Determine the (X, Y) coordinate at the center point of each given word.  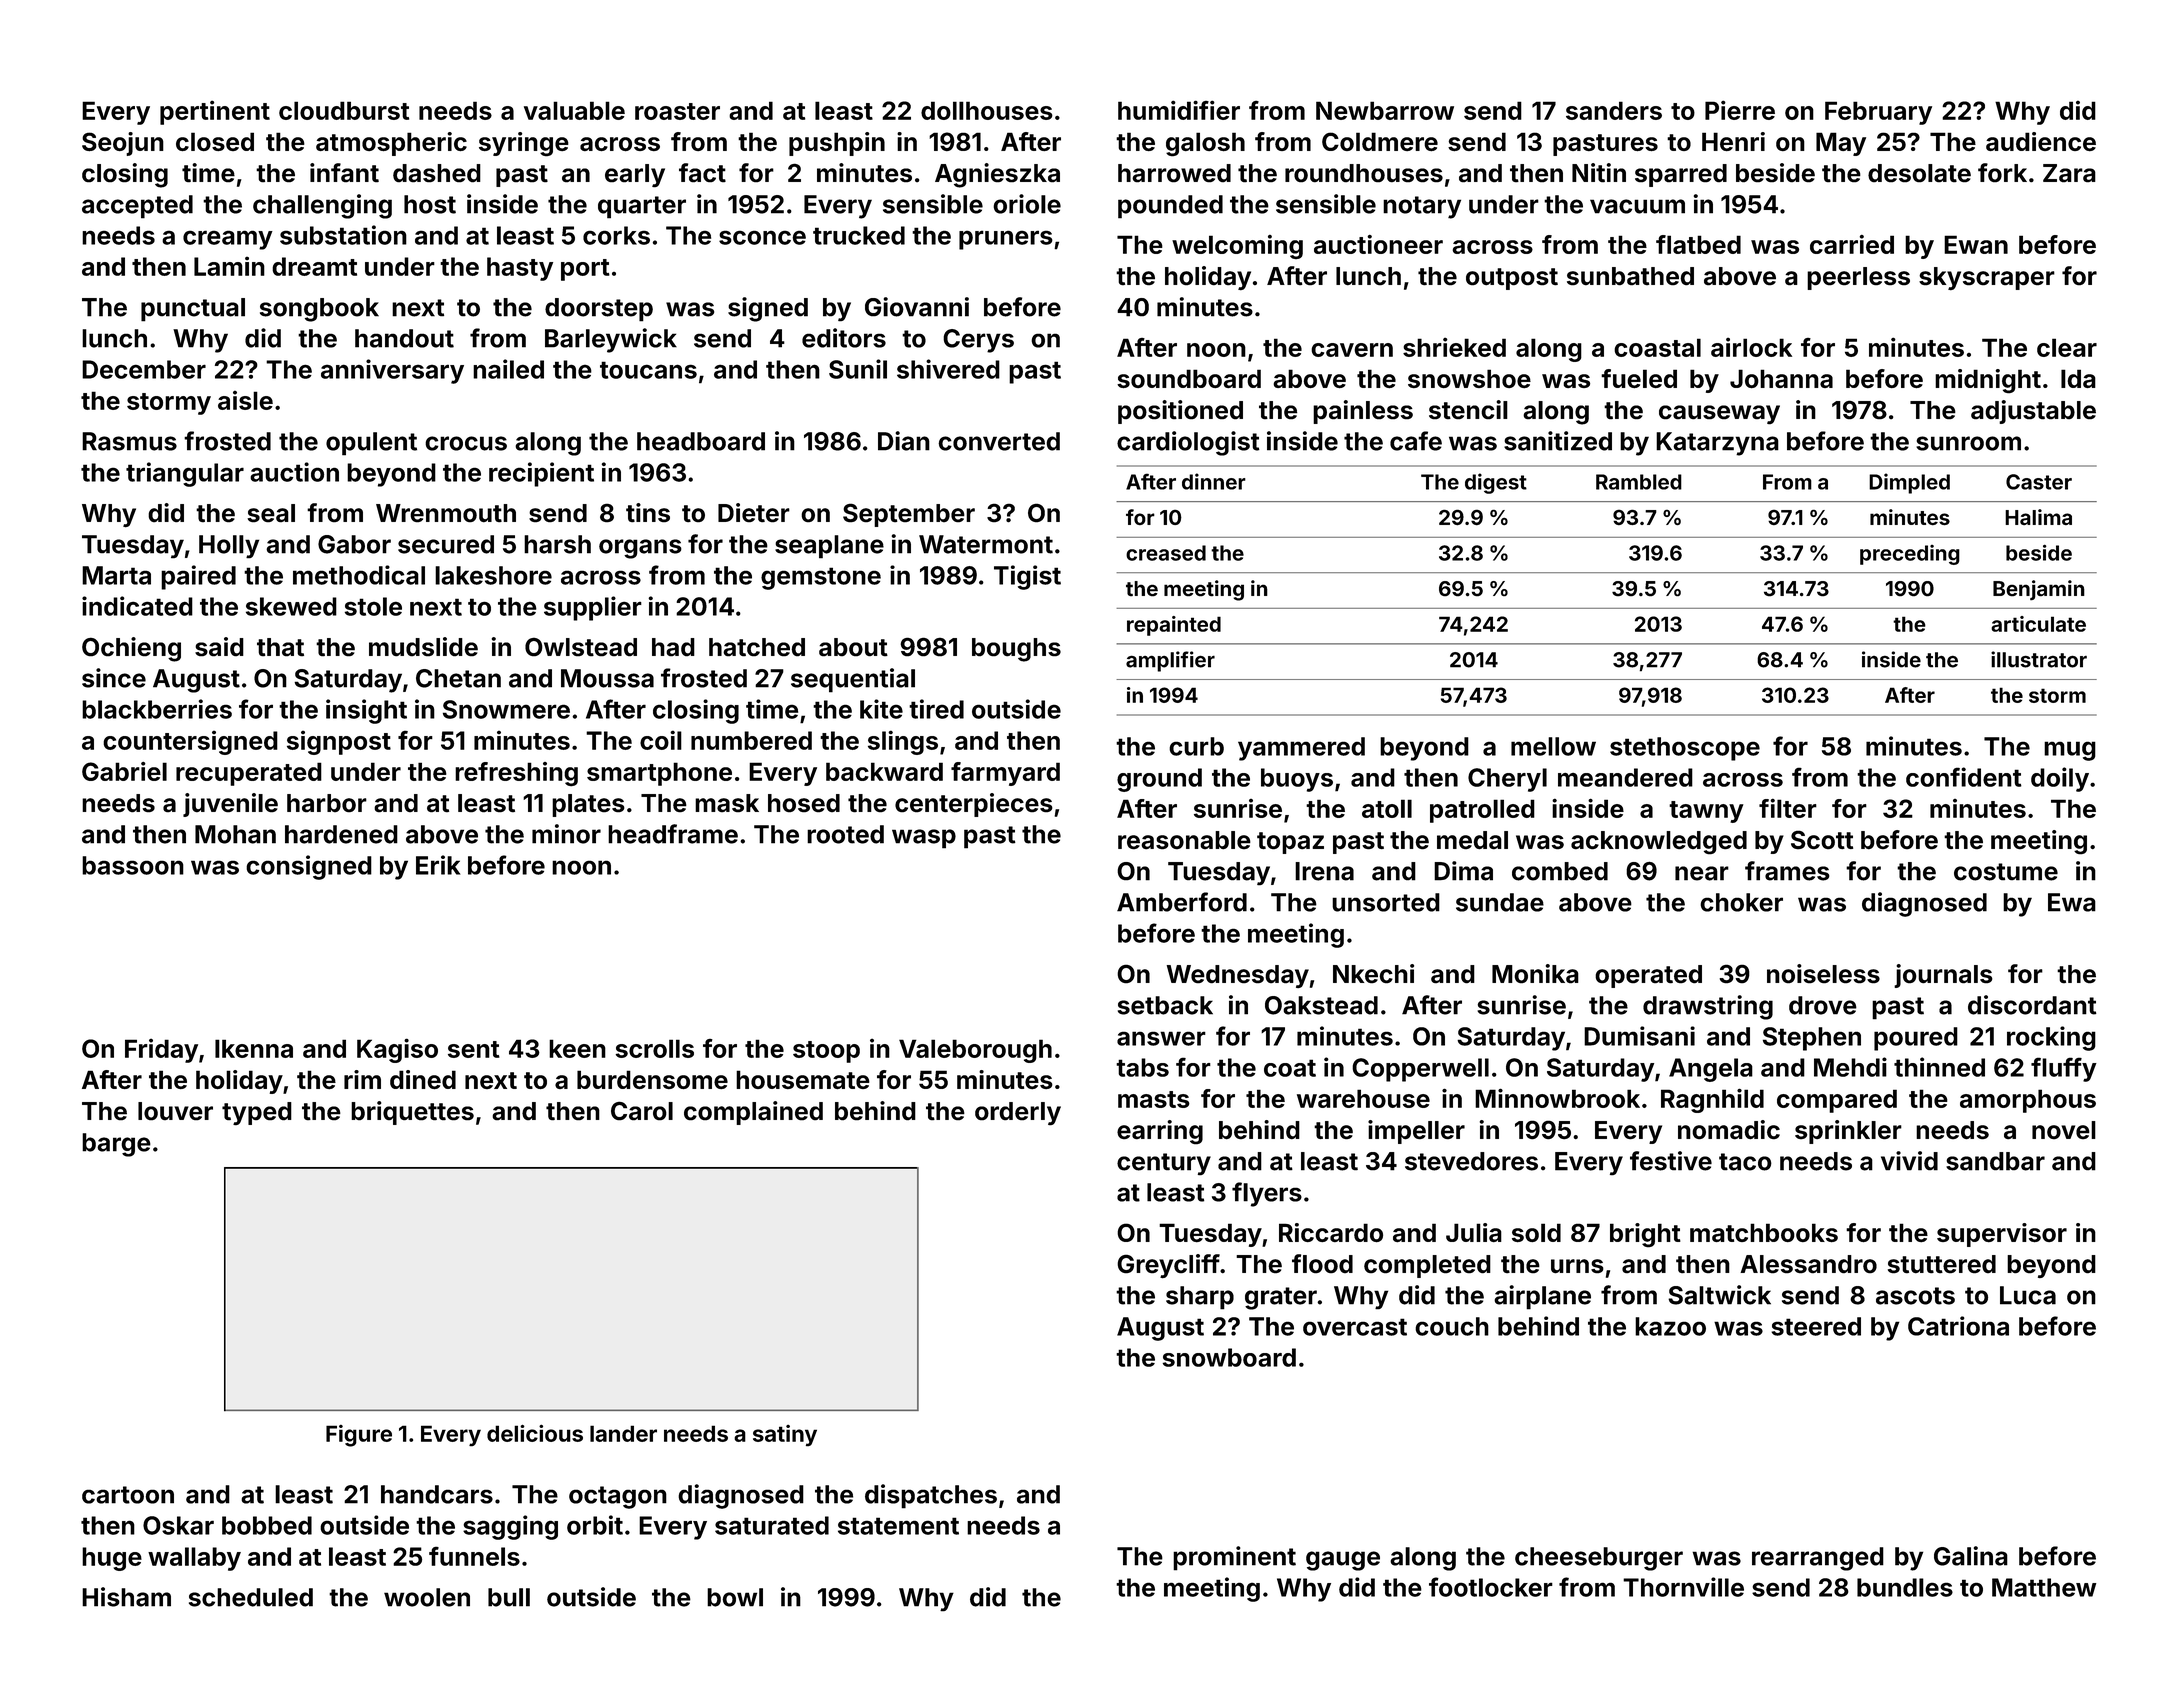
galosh (1205, 144)
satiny (785, 1436)
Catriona (1958, 1326)
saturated (772, 1525)
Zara (2069, 173)
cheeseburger (1599, 1559)
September (909, 515)
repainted (1174, 626)
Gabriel (124, 771)
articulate (2038, 624)
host (430, 204)
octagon (618, 1497)
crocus (466, 443)
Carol (642, 1111)
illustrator (2039, 659)
